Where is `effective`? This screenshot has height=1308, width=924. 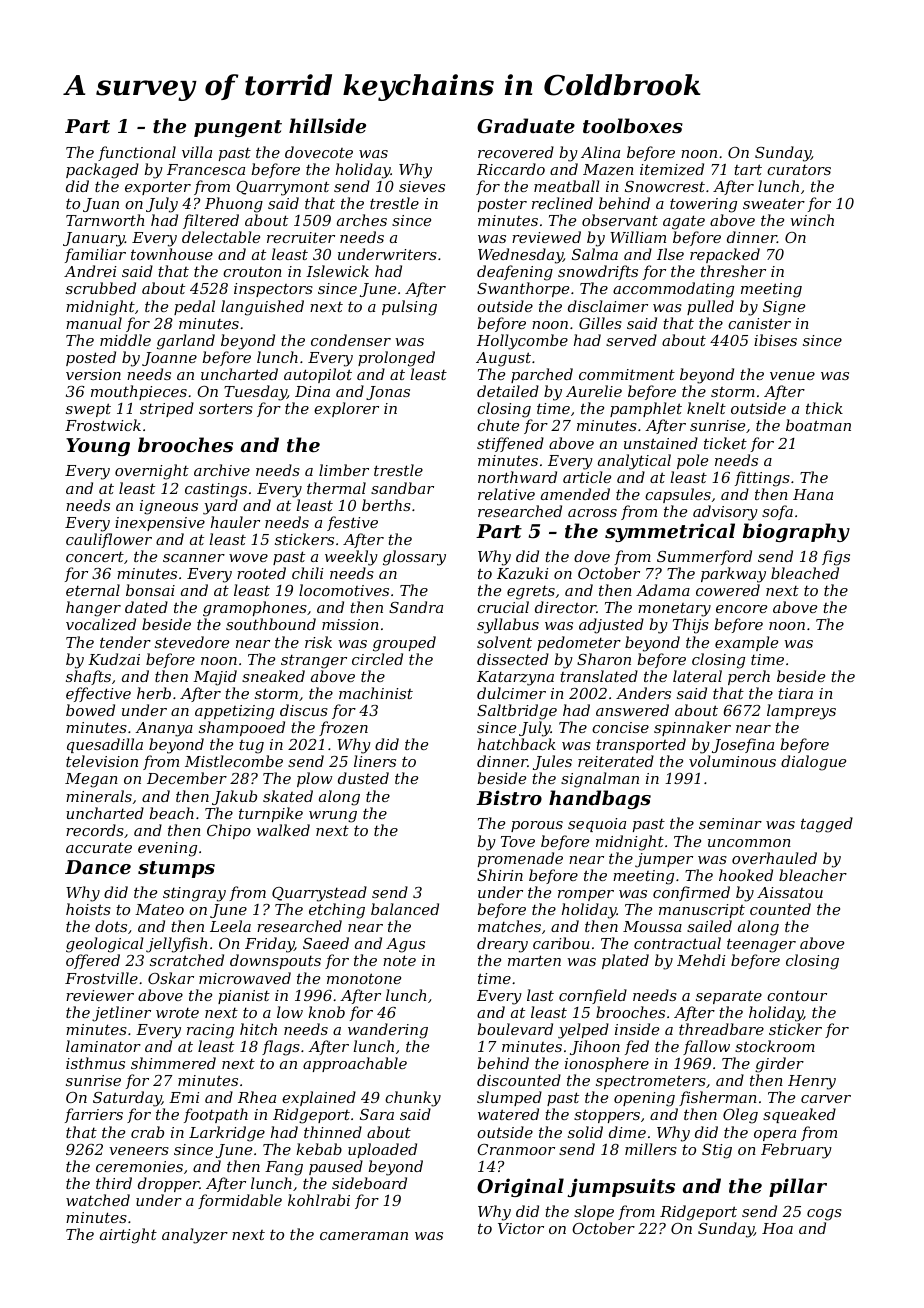 effective is located at coordinates (98, 694).
